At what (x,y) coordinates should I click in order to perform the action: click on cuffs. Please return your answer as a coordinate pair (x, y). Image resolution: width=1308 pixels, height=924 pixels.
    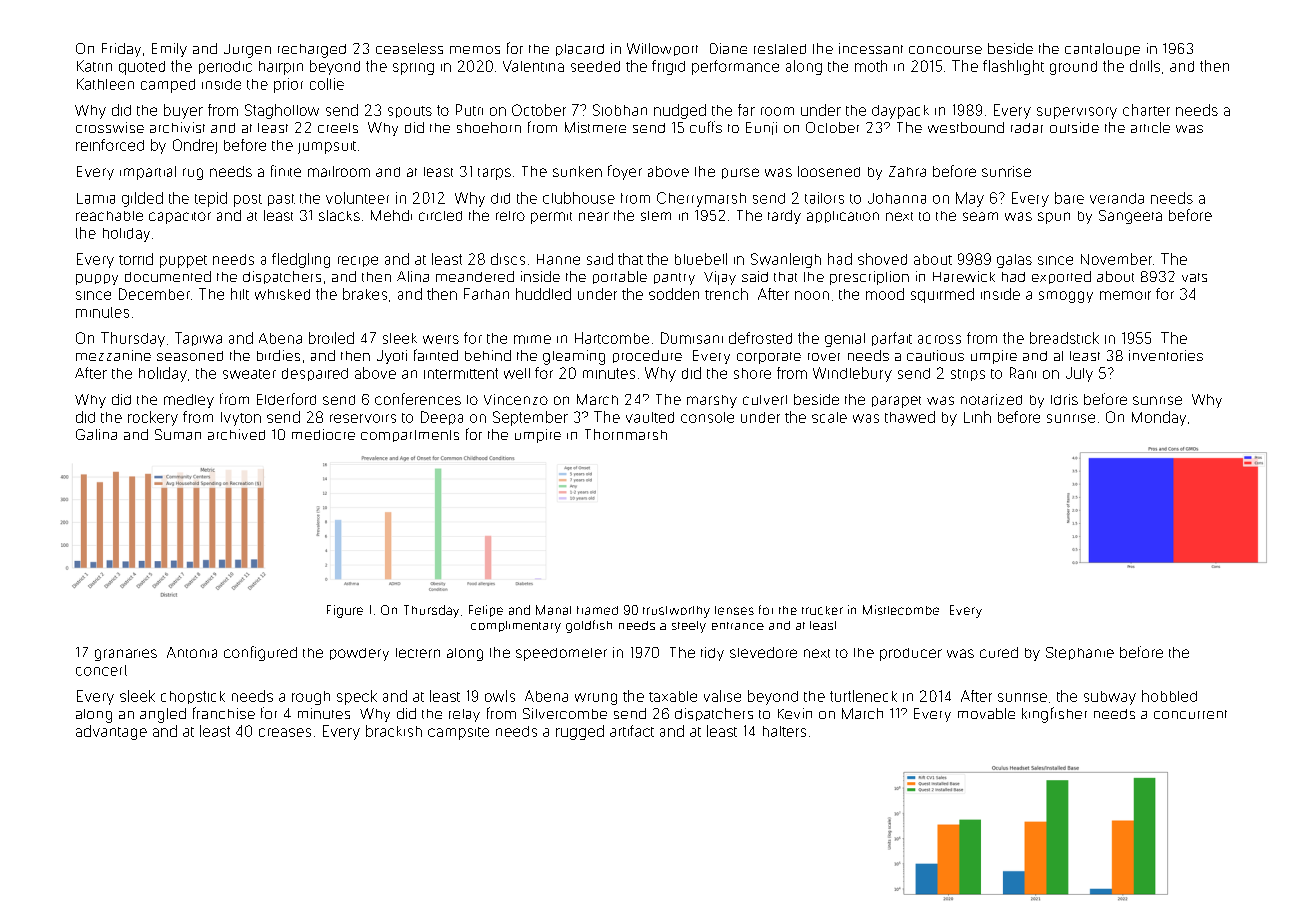
    Looking at the image, I should click on (706, 127).
